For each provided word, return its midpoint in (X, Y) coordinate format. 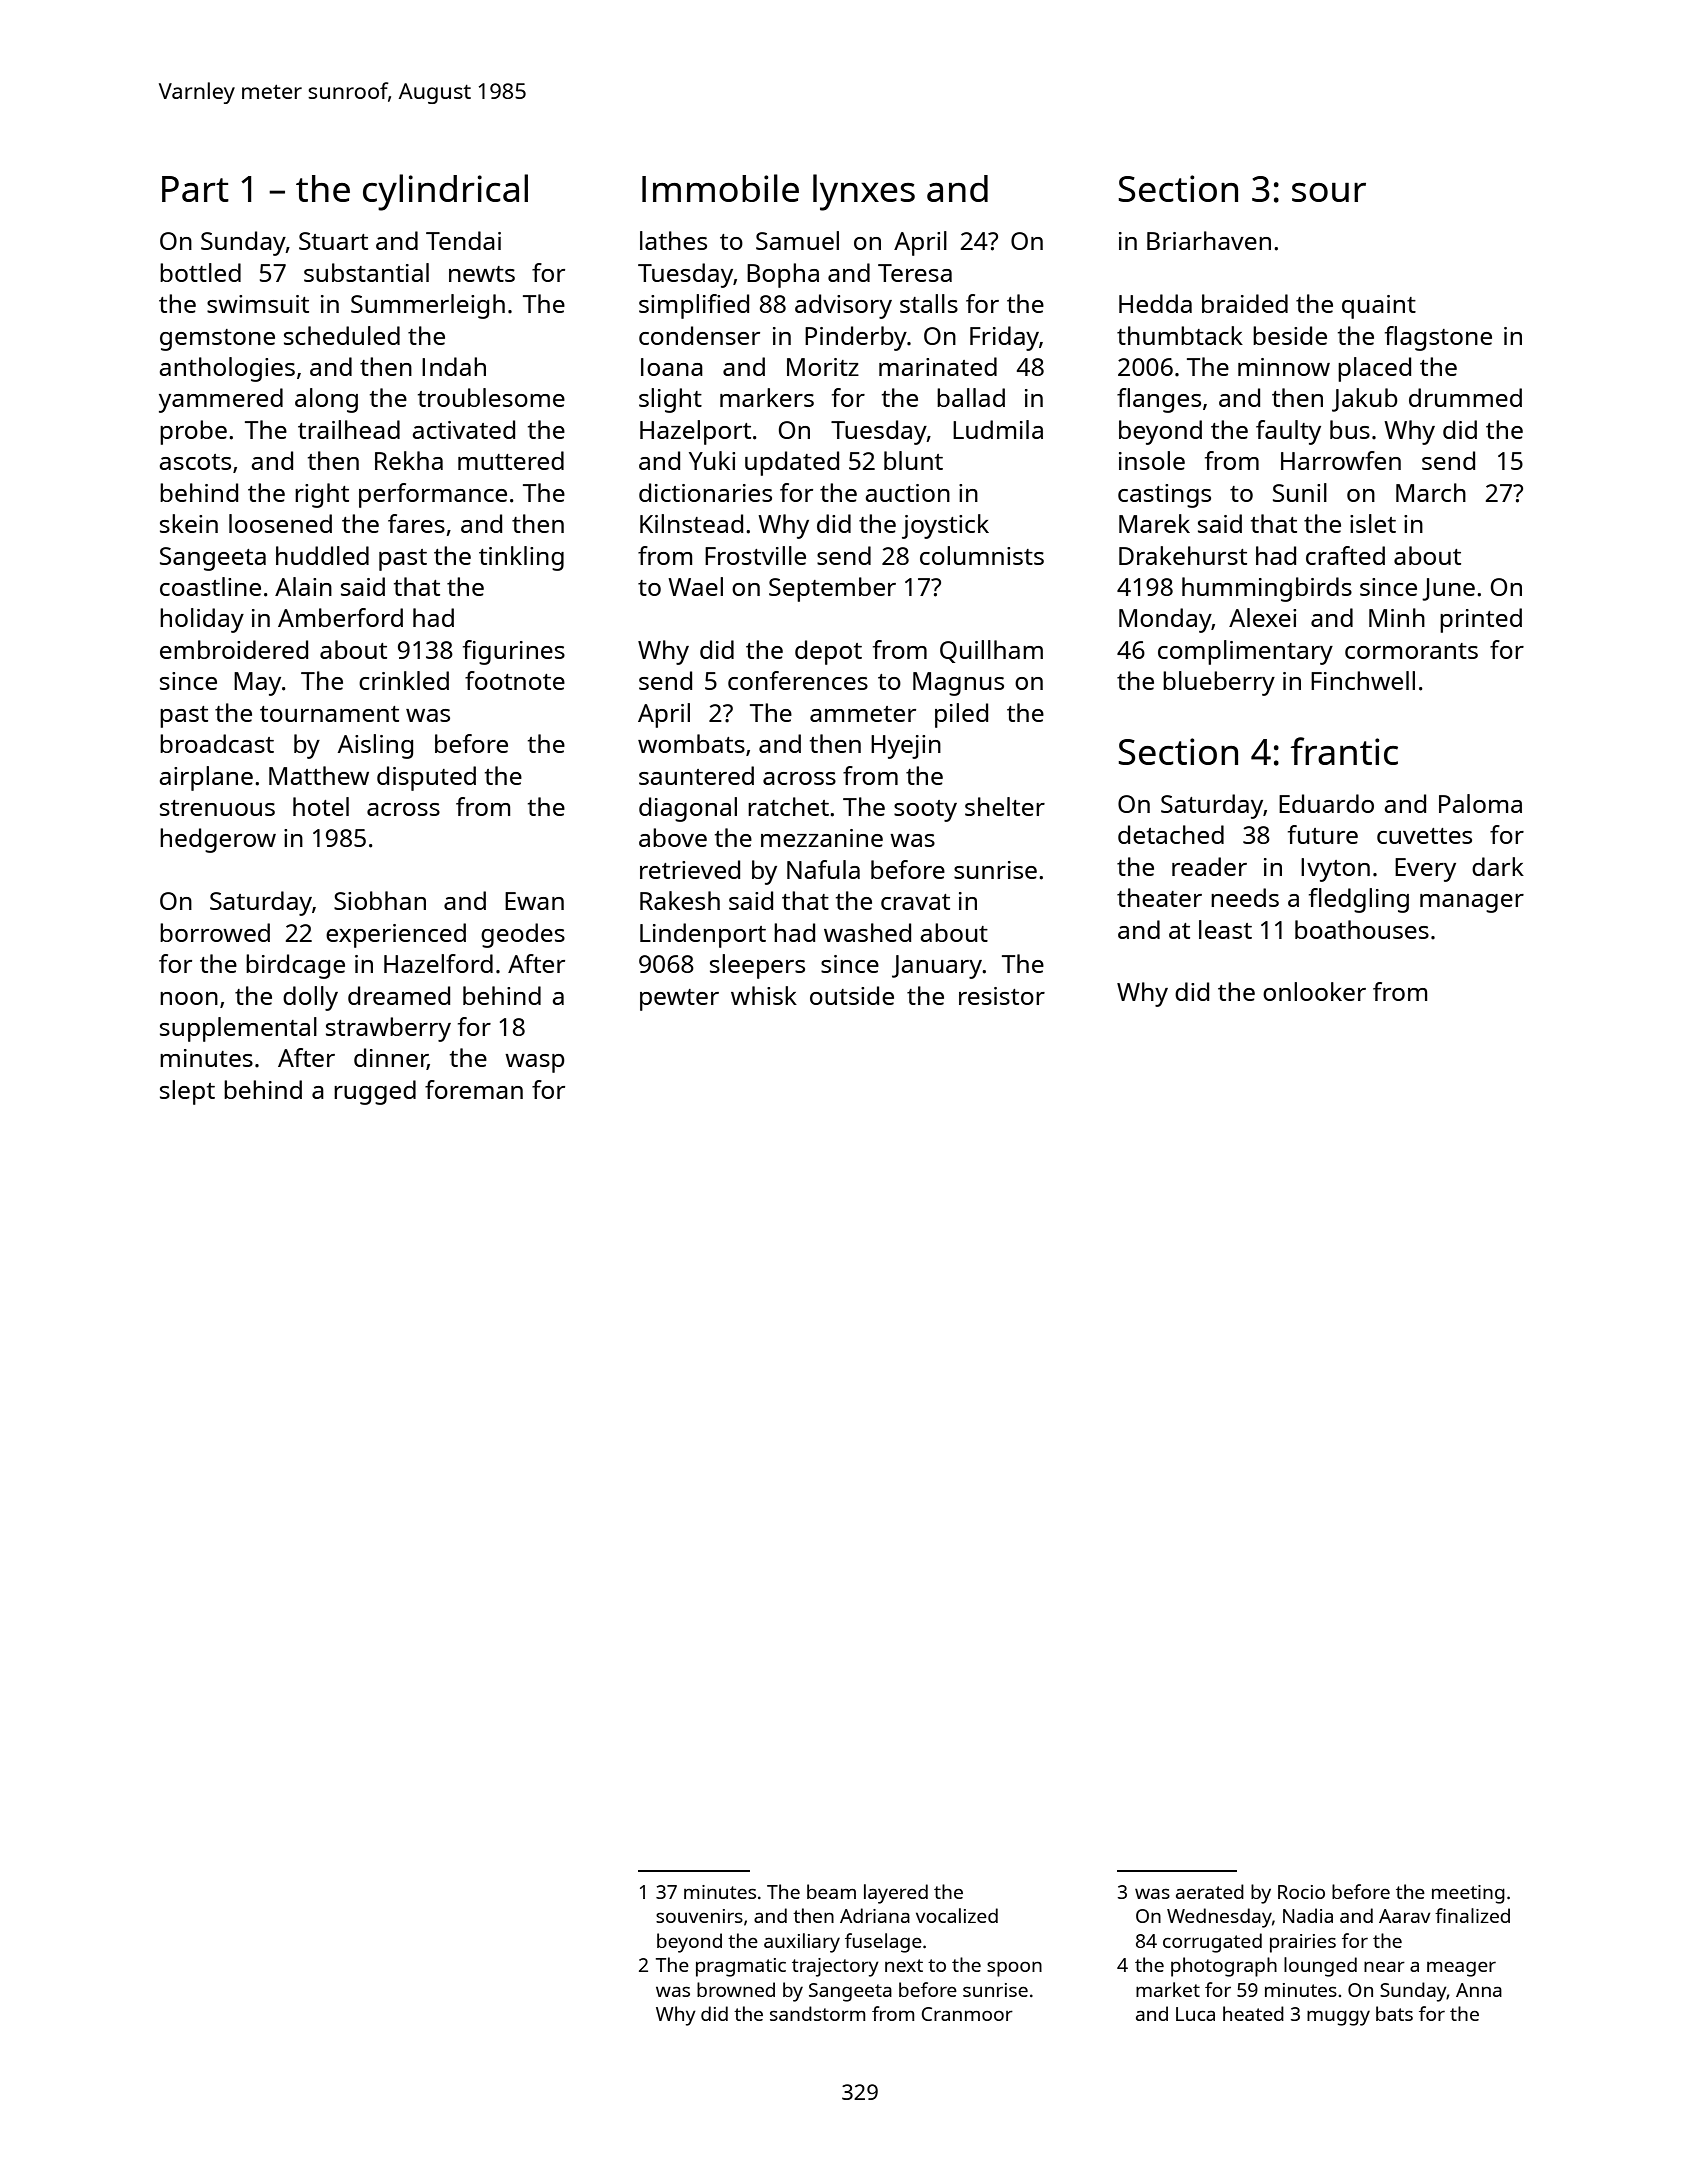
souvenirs (699, 1916)
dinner (391, 1059)
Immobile (720, 188)
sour (1329, 192)
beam (831, 1891)
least (1225, 929)
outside (852, 995)
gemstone (217, 340)
